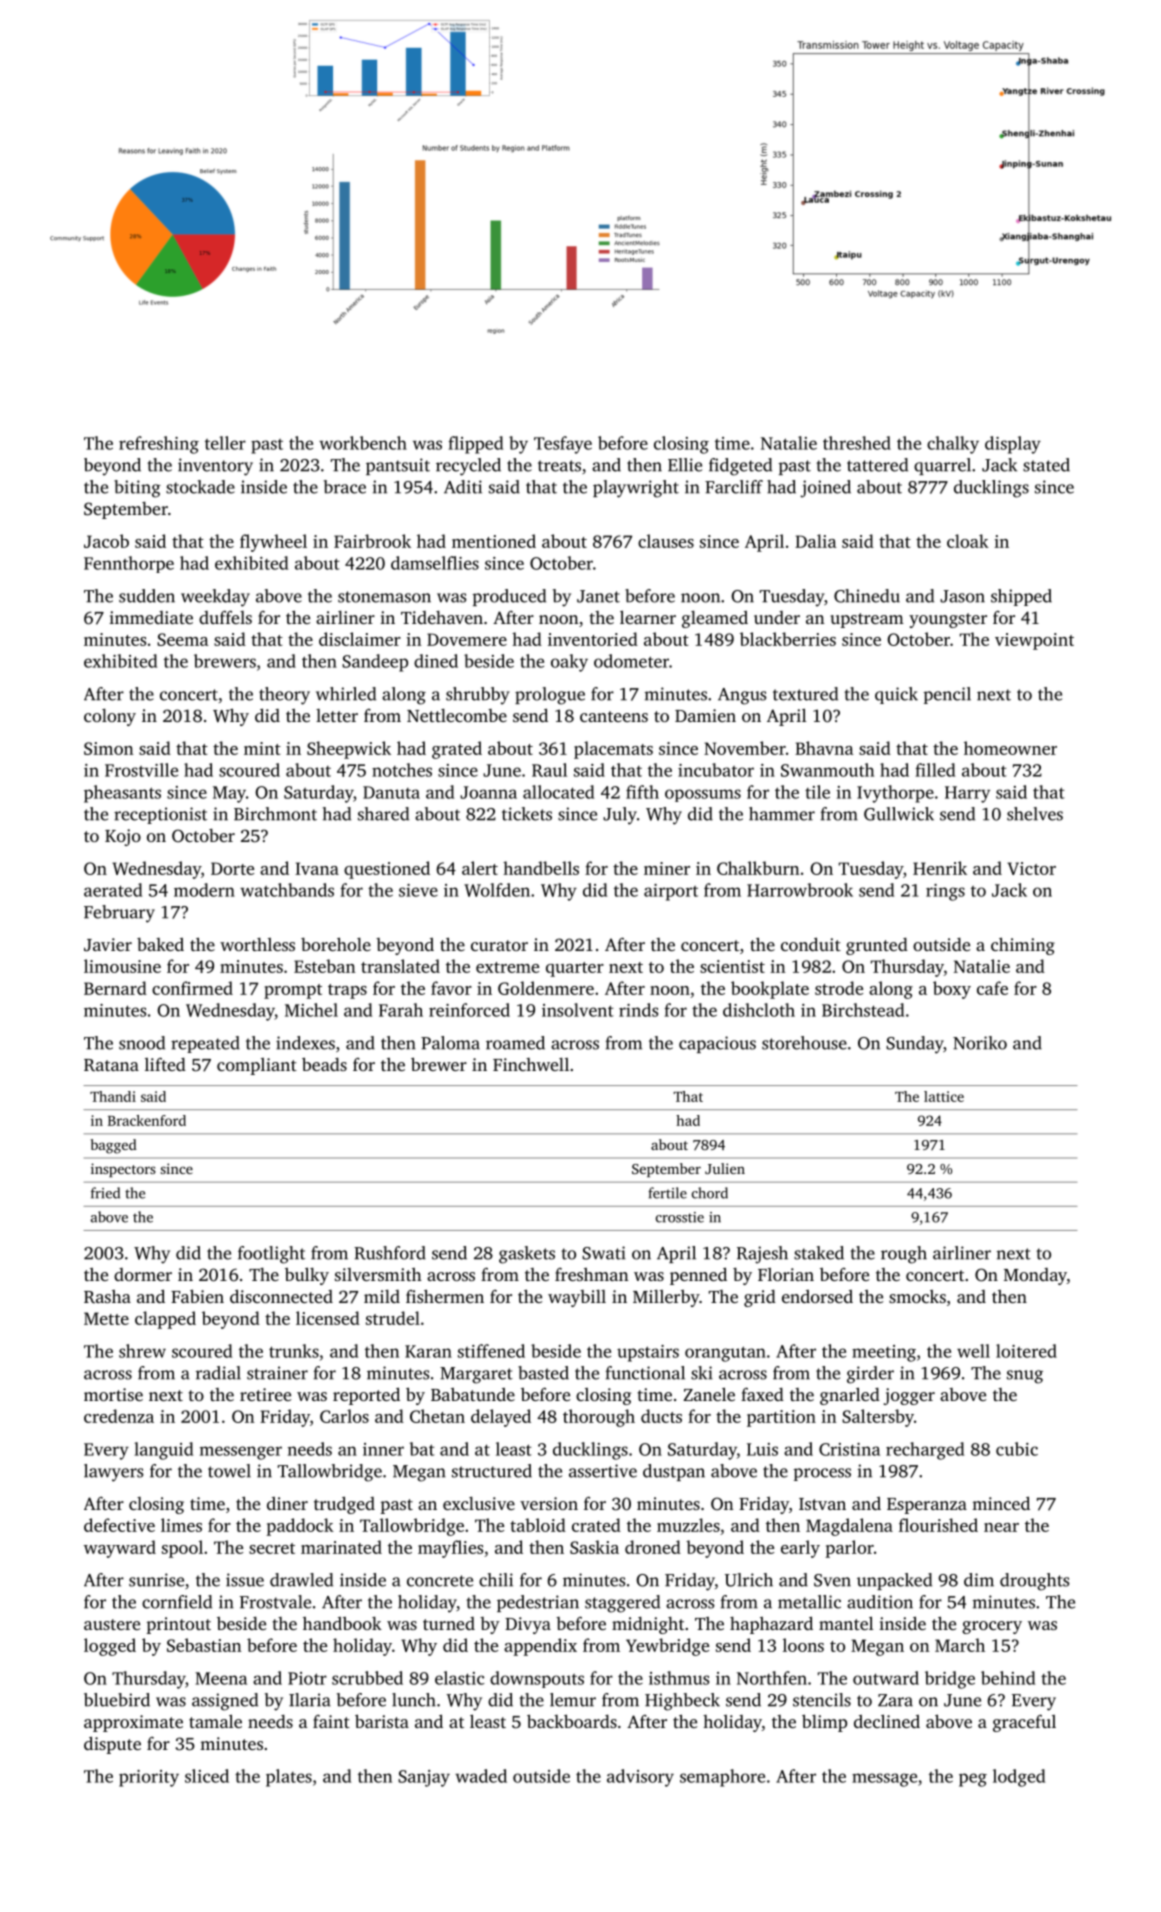  What do you see at coordinates (688, 1525) in the page?
I see `muzzles` at bounding box center [688, 1525].
